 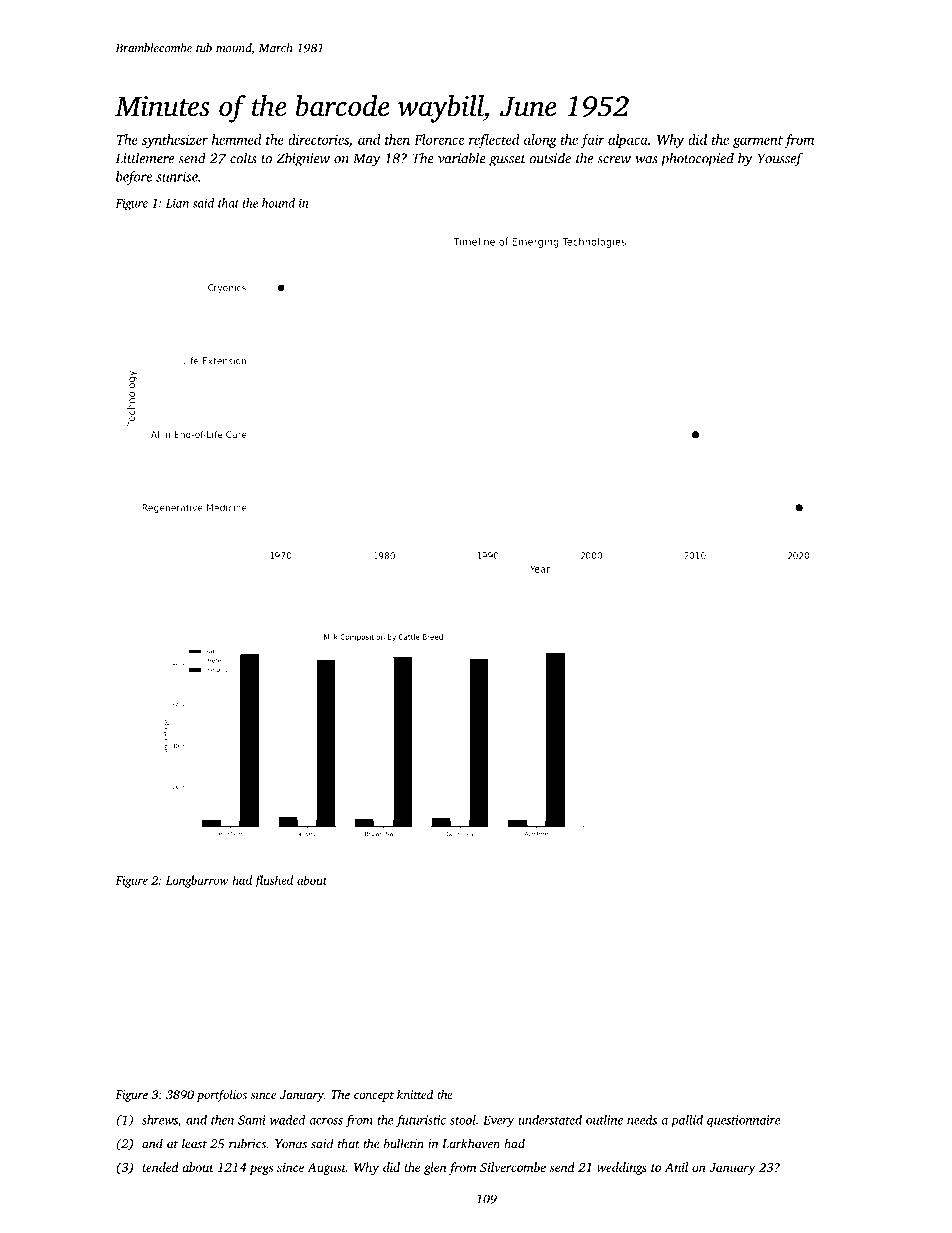 What do you see at coordinates (614, 160) in the screenshot?
I see `screw` at bounding box center [614, 160].
